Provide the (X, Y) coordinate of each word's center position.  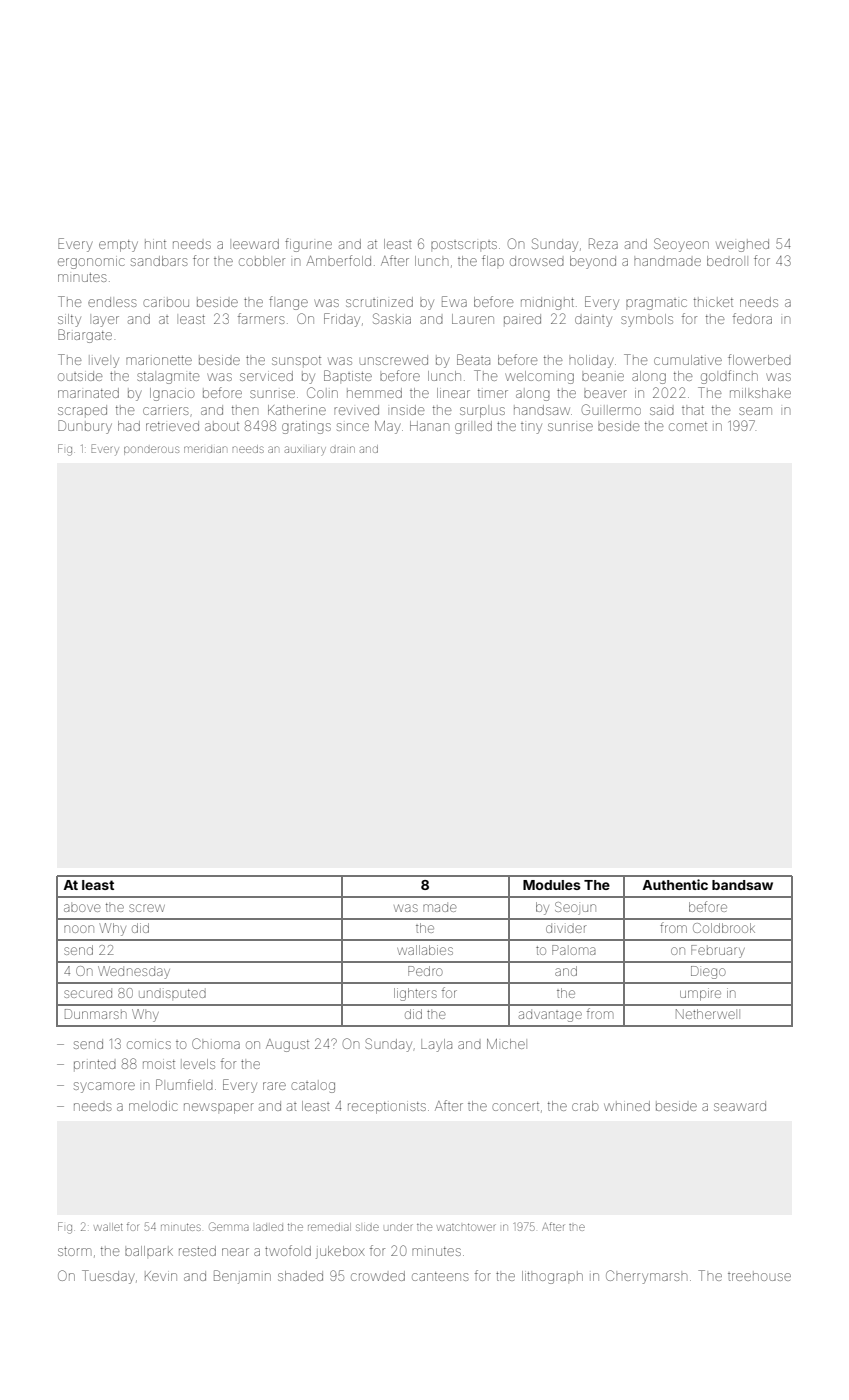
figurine (308, 245)
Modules (552, 885)
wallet (108, 1227)
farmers (261, 318)
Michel (506, 1044)
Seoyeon (681, 245)
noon (79, 929)
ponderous (151, 450)
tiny (531, 428)
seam (755, 411)
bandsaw (742, 885)
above (82, 908)
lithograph (552, 1277)
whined (627, 1106)
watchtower (466, 1227)
